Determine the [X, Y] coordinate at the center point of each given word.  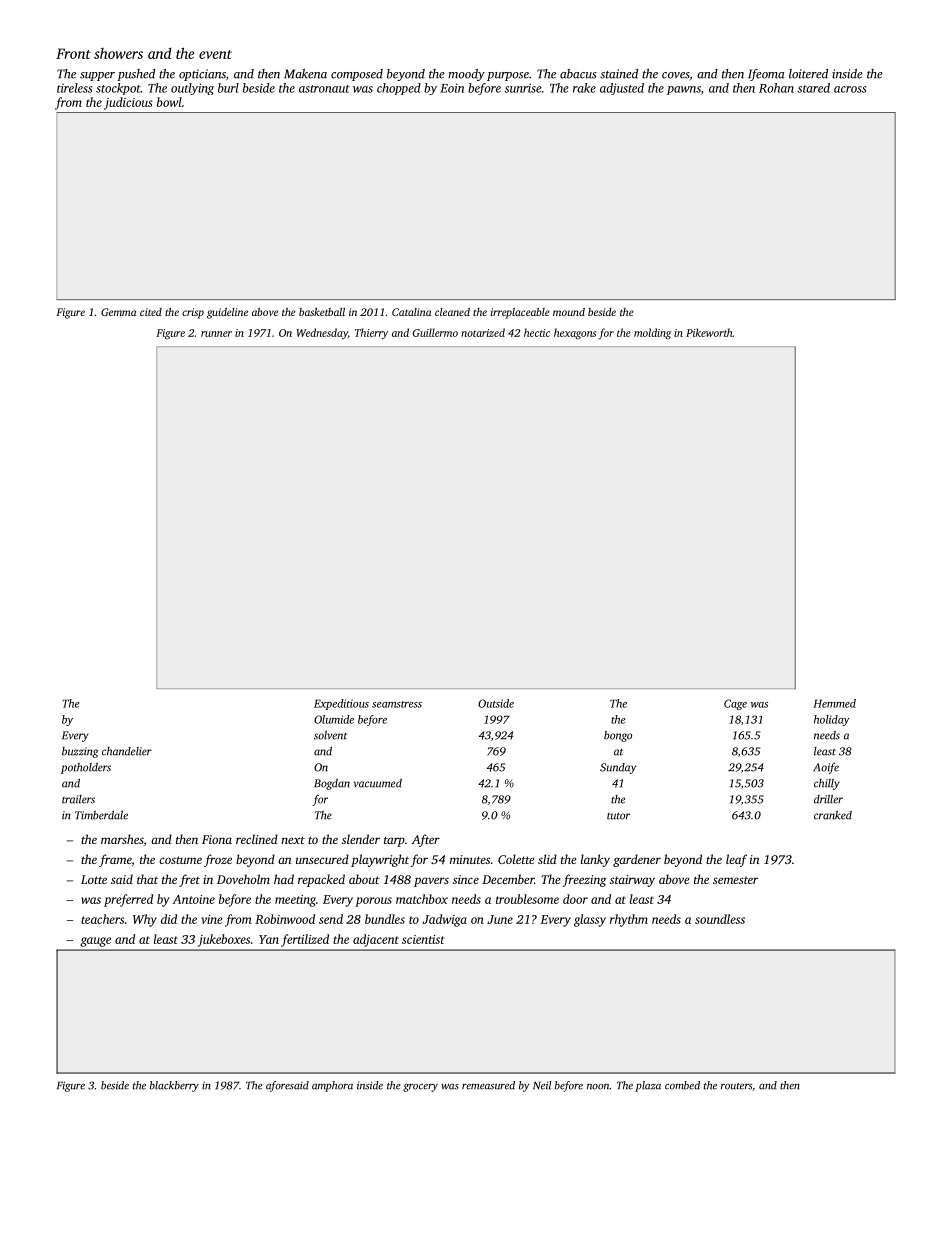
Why [145, 920]
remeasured [488, 1085]
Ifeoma [766, 75]
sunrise [523, 88]
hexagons [575, 333]
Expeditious [341, 704]
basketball [322, 312]
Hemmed [834, 703]
